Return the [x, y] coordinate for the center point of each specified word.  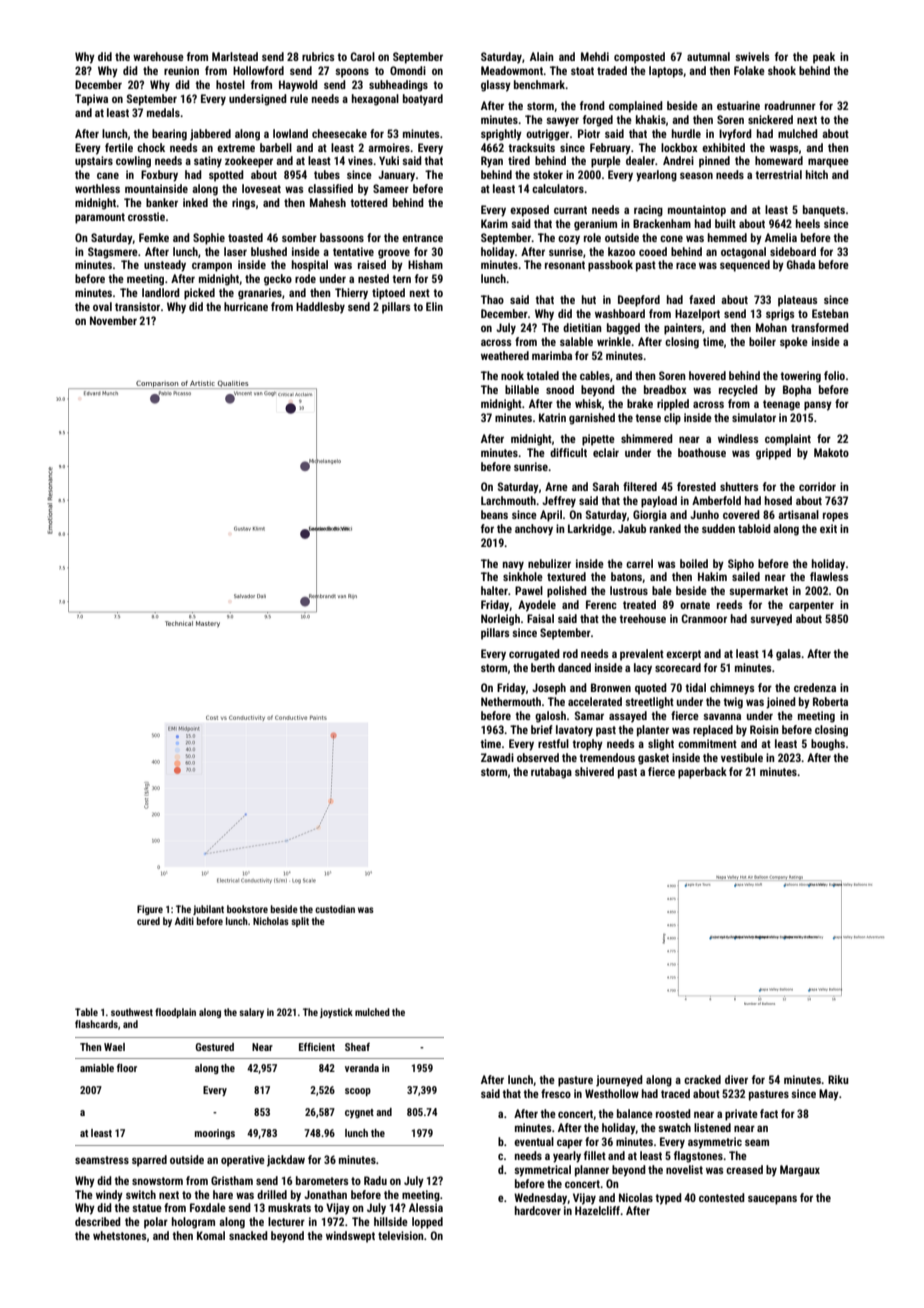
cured [148, 921]
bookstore [247, 909]
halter [494, 590]
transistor [137, 306]
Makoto [831, 452]
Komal [211, 1235]
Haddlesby [320, 308]
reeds [730, 604]
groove [394, 254]
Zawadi [497, 757]
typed [668, 1199]
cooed [653, 251]
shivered [594, 771]
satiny [208, 162]
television [401, 1235]
